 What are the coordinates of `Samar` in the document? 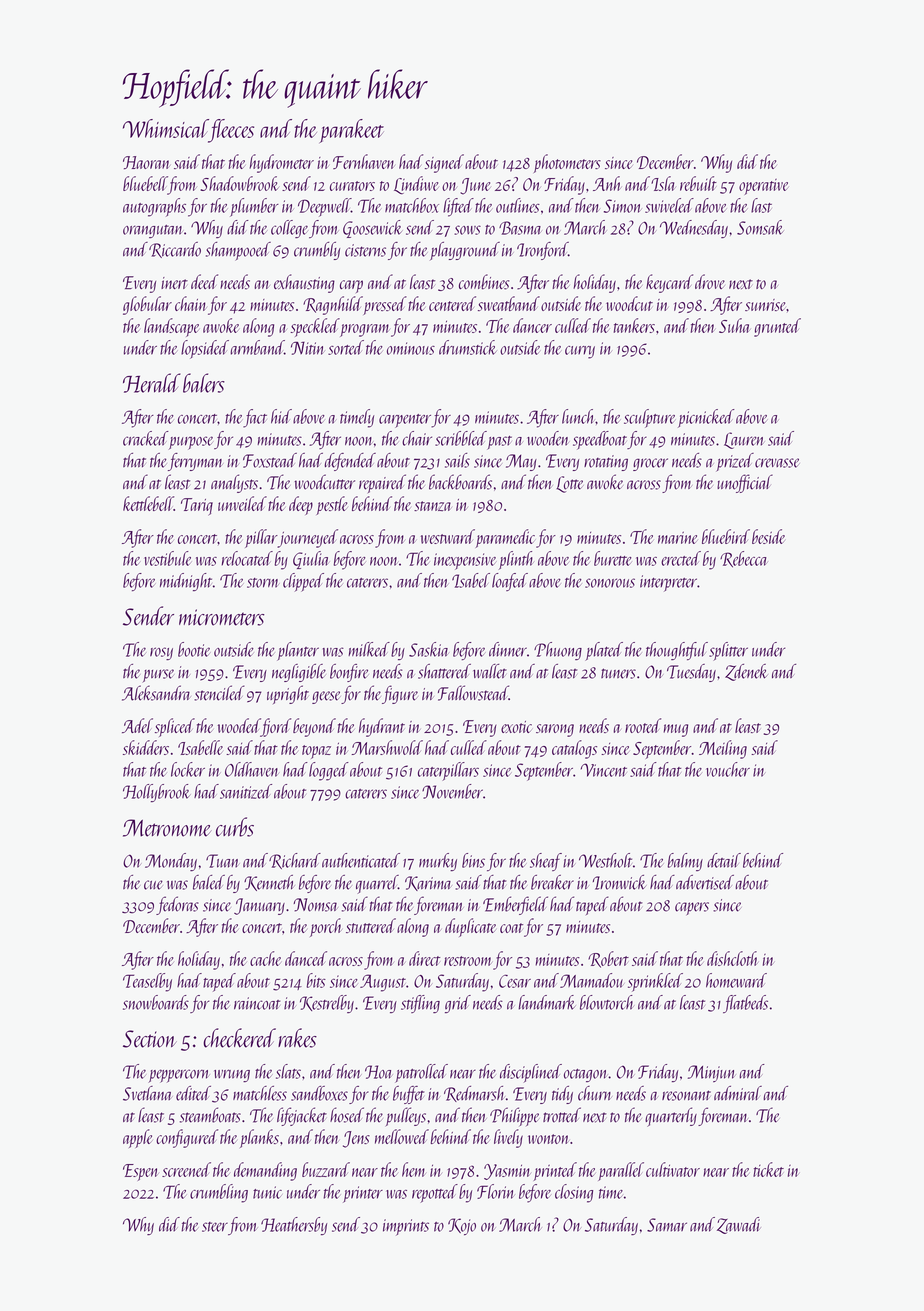 It's located at (667, 1225).
